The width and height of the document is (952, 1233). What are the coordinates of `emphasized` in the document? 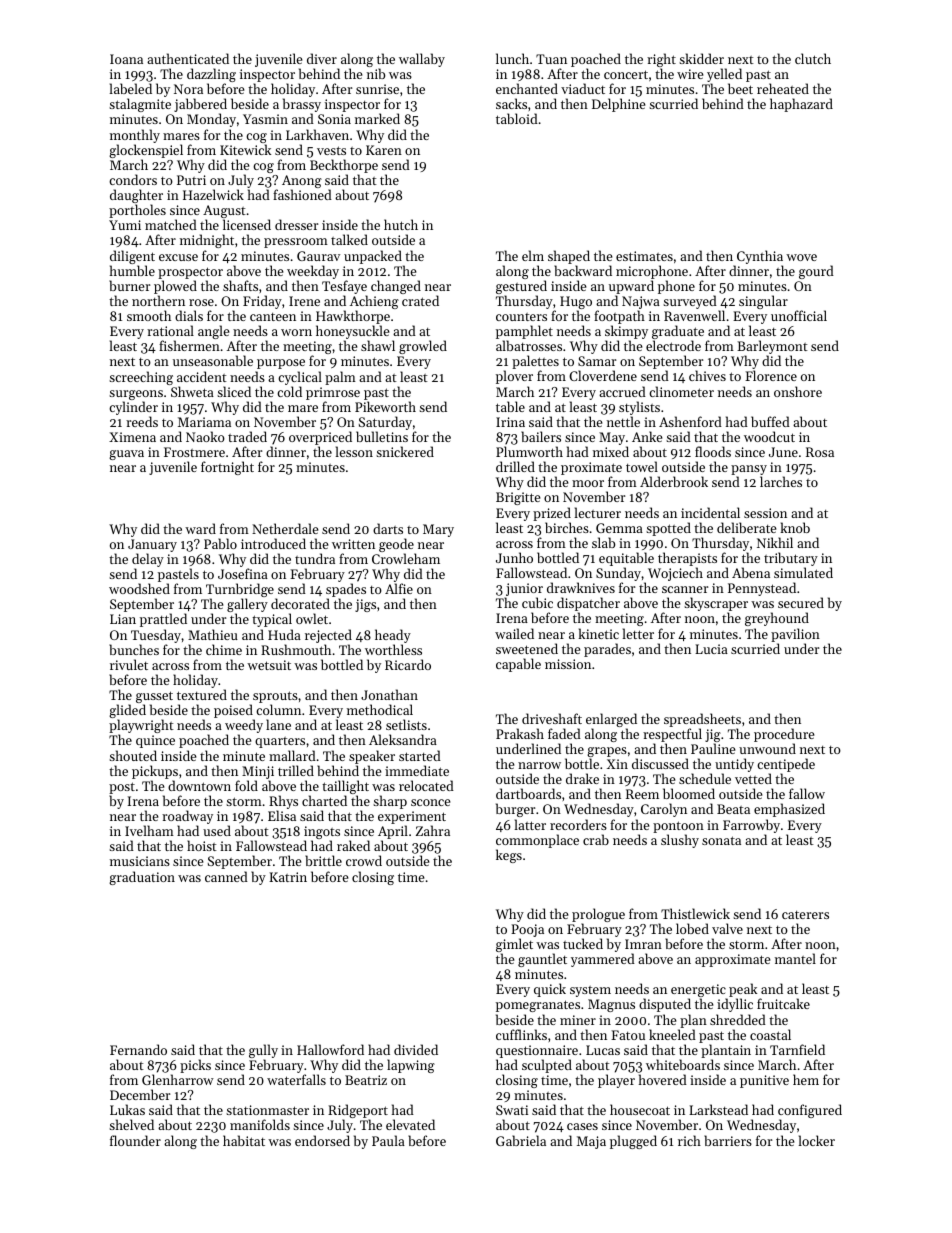 It's located at (789, 810).
